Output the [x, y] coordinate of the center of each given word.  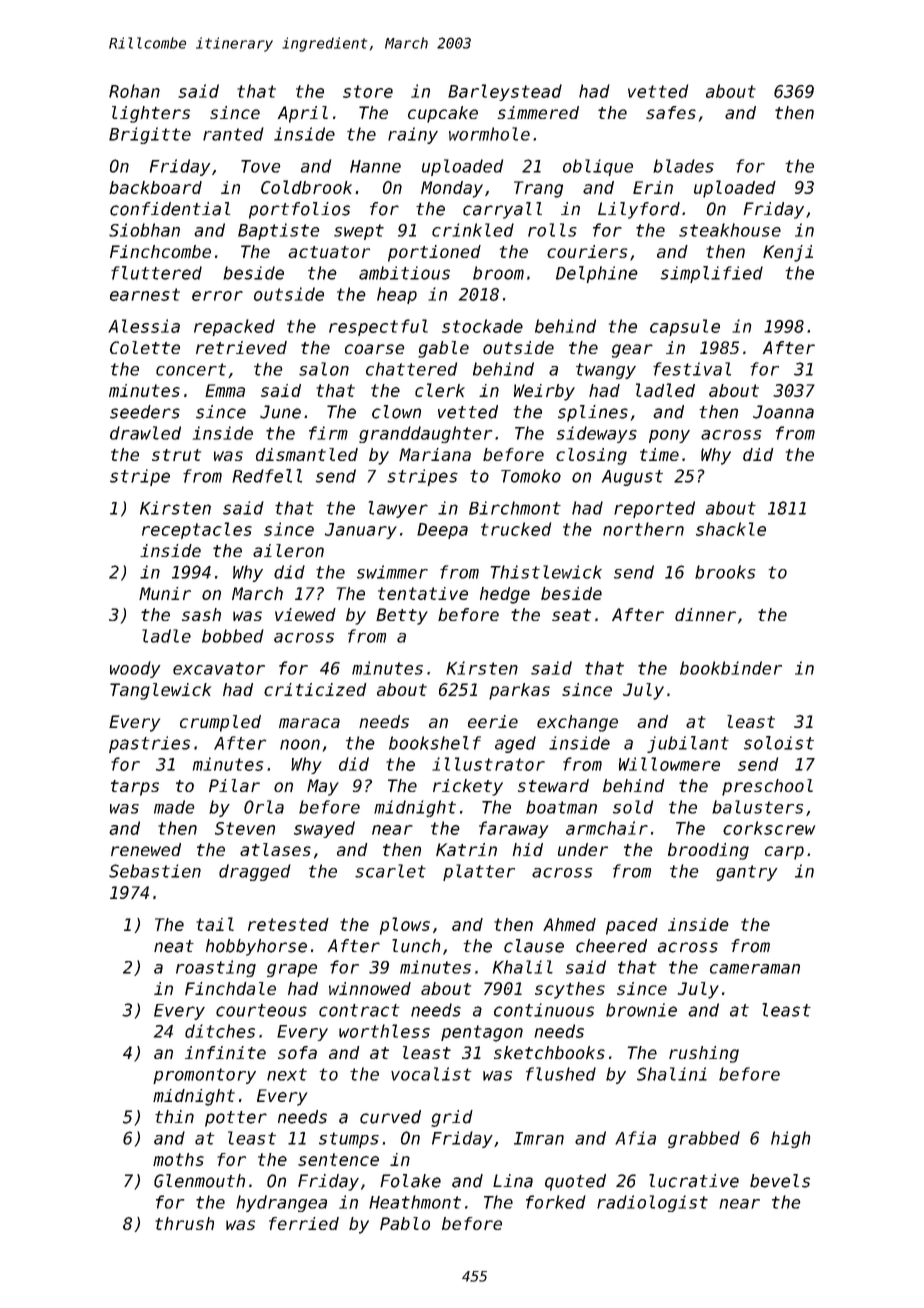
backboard [155, 187]
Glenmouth [199, 1181]
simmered [538, 112]
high [790, 1139]
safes [671, 112]
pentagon [482, 1033]
